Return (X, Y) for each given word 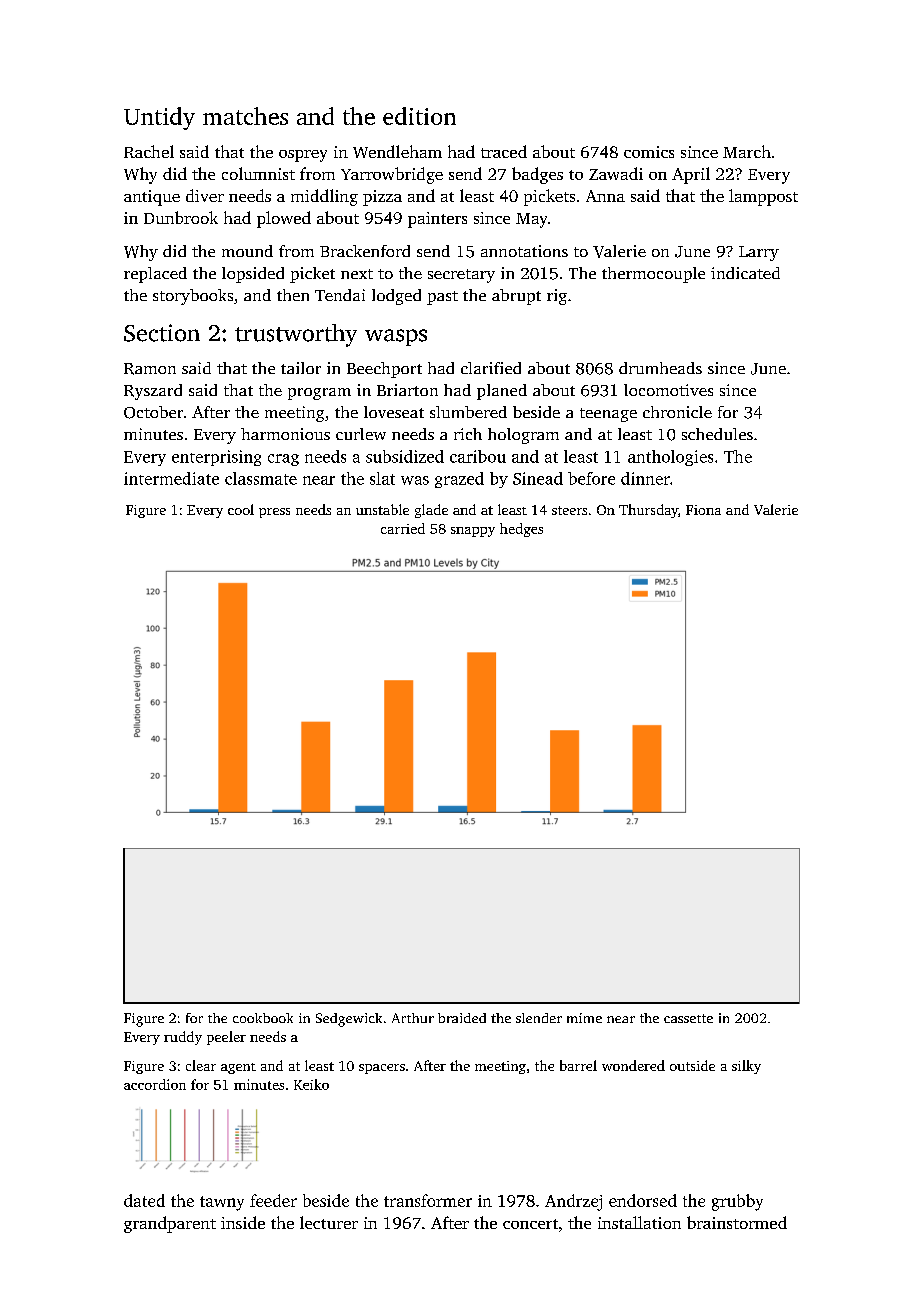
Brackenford (365, 251)
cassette (688, 1018)
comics (649, 152)
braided (462, 1018)
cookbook (263, 1018)
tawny (222, 1203)
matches (245, 116)
